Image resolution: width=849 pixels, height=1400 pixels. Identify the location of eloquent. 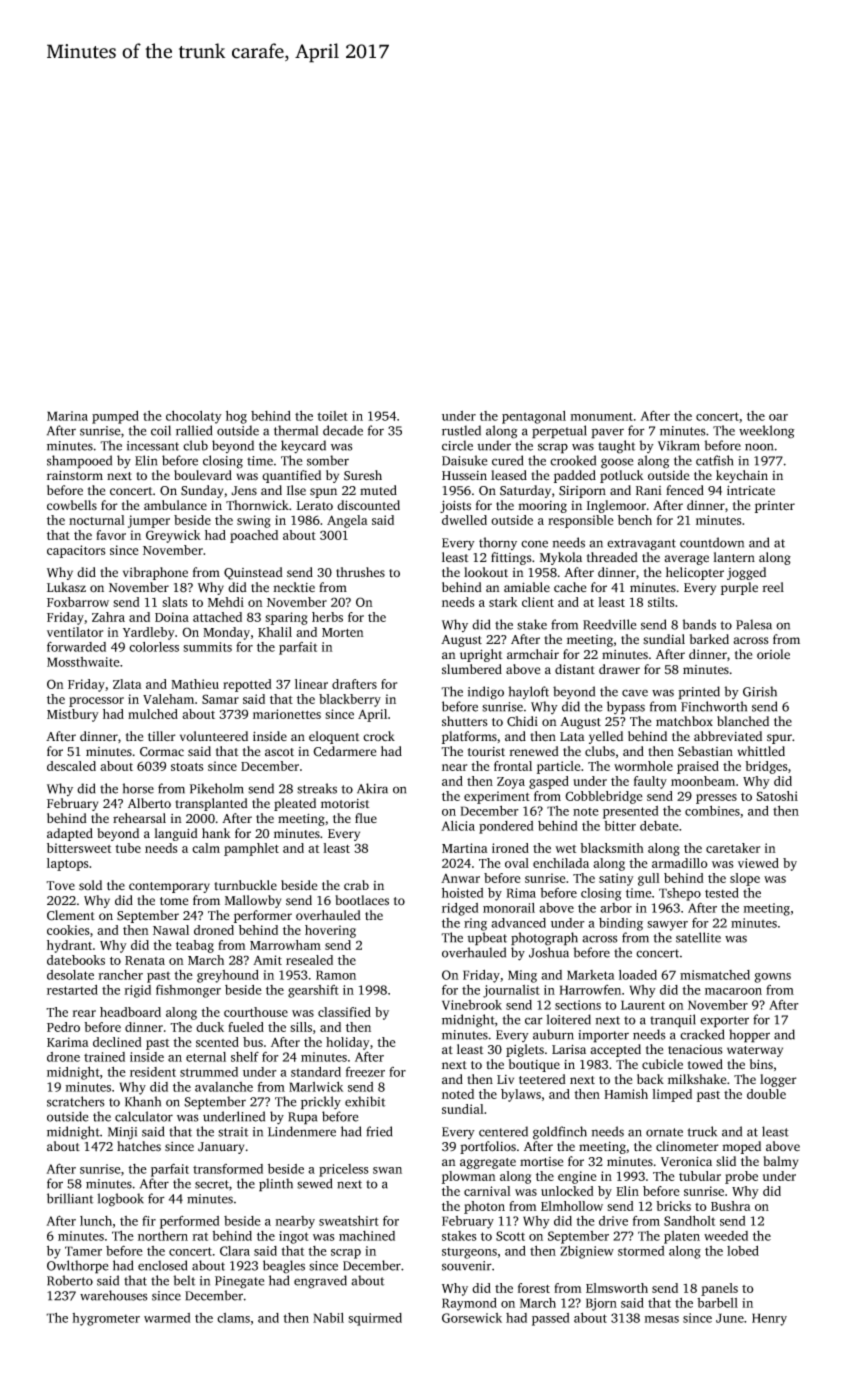
(334, 737).
